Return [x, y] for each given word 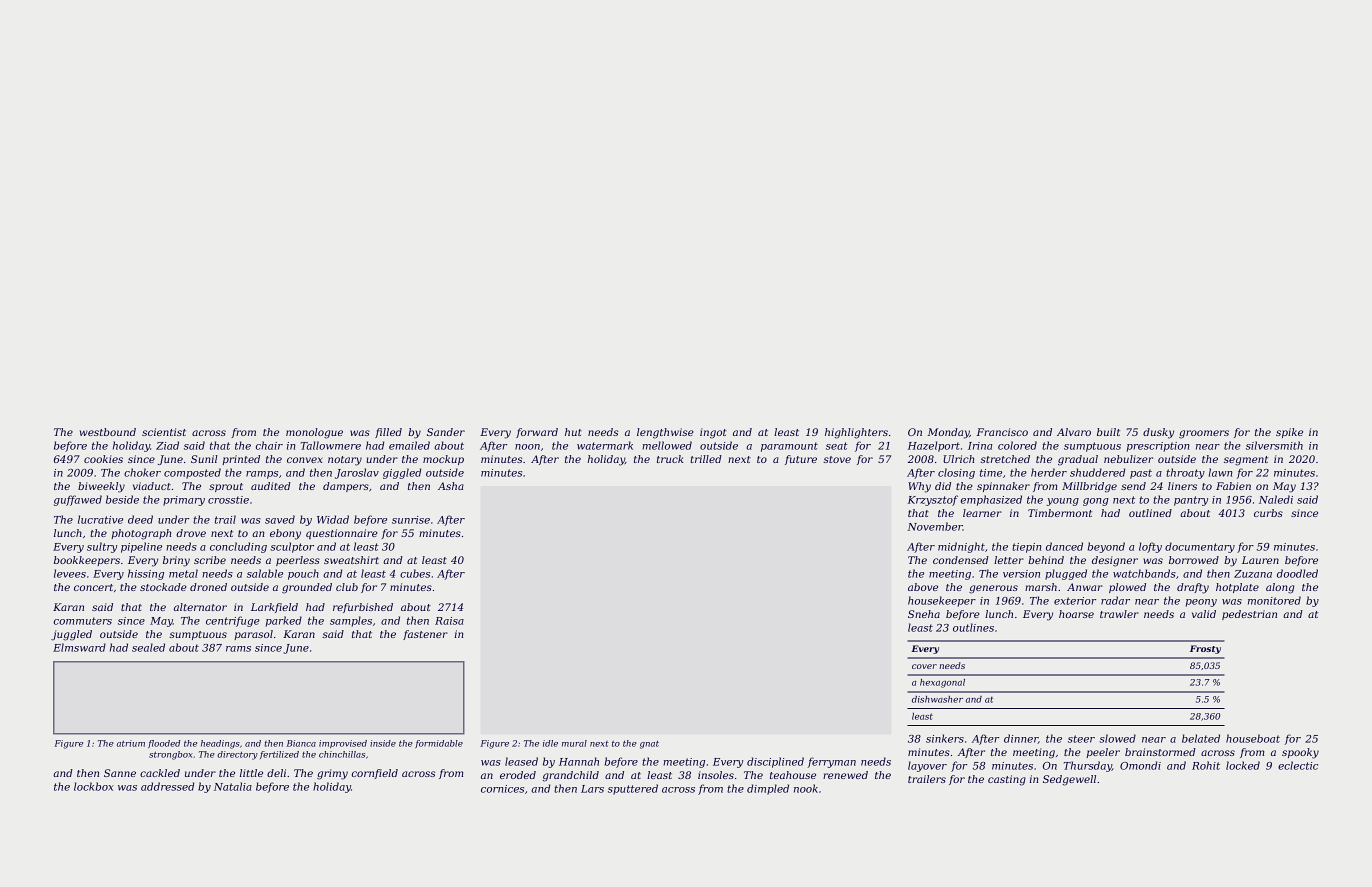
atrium [131, 743]
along [1280, 588]
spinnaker [1003, 487]
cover [924, 666]
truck [670, 459]
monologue [314, 433]
